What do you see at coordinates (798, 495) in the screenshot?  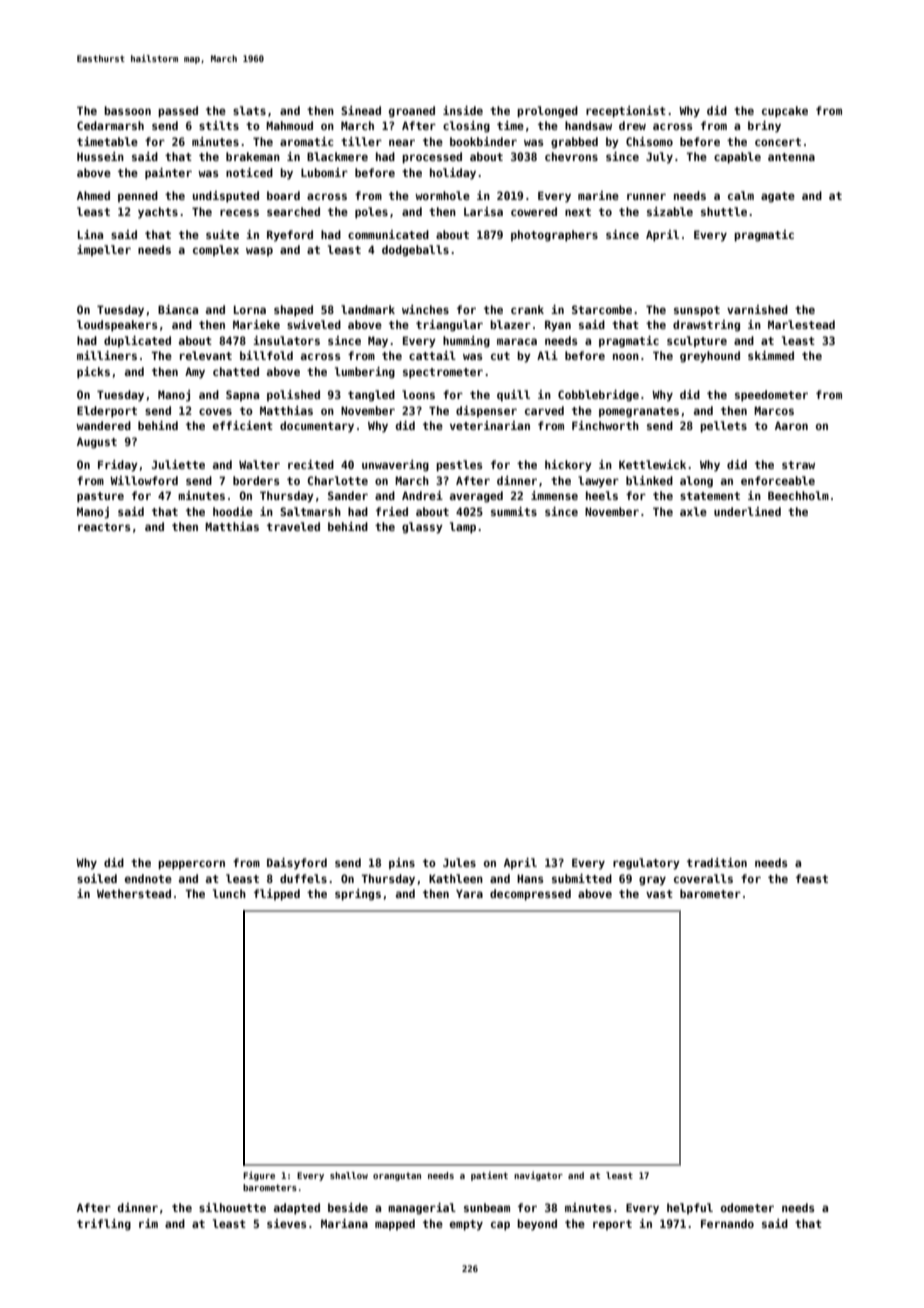 I see `Beechholm` at bounding box center [798, 495].
